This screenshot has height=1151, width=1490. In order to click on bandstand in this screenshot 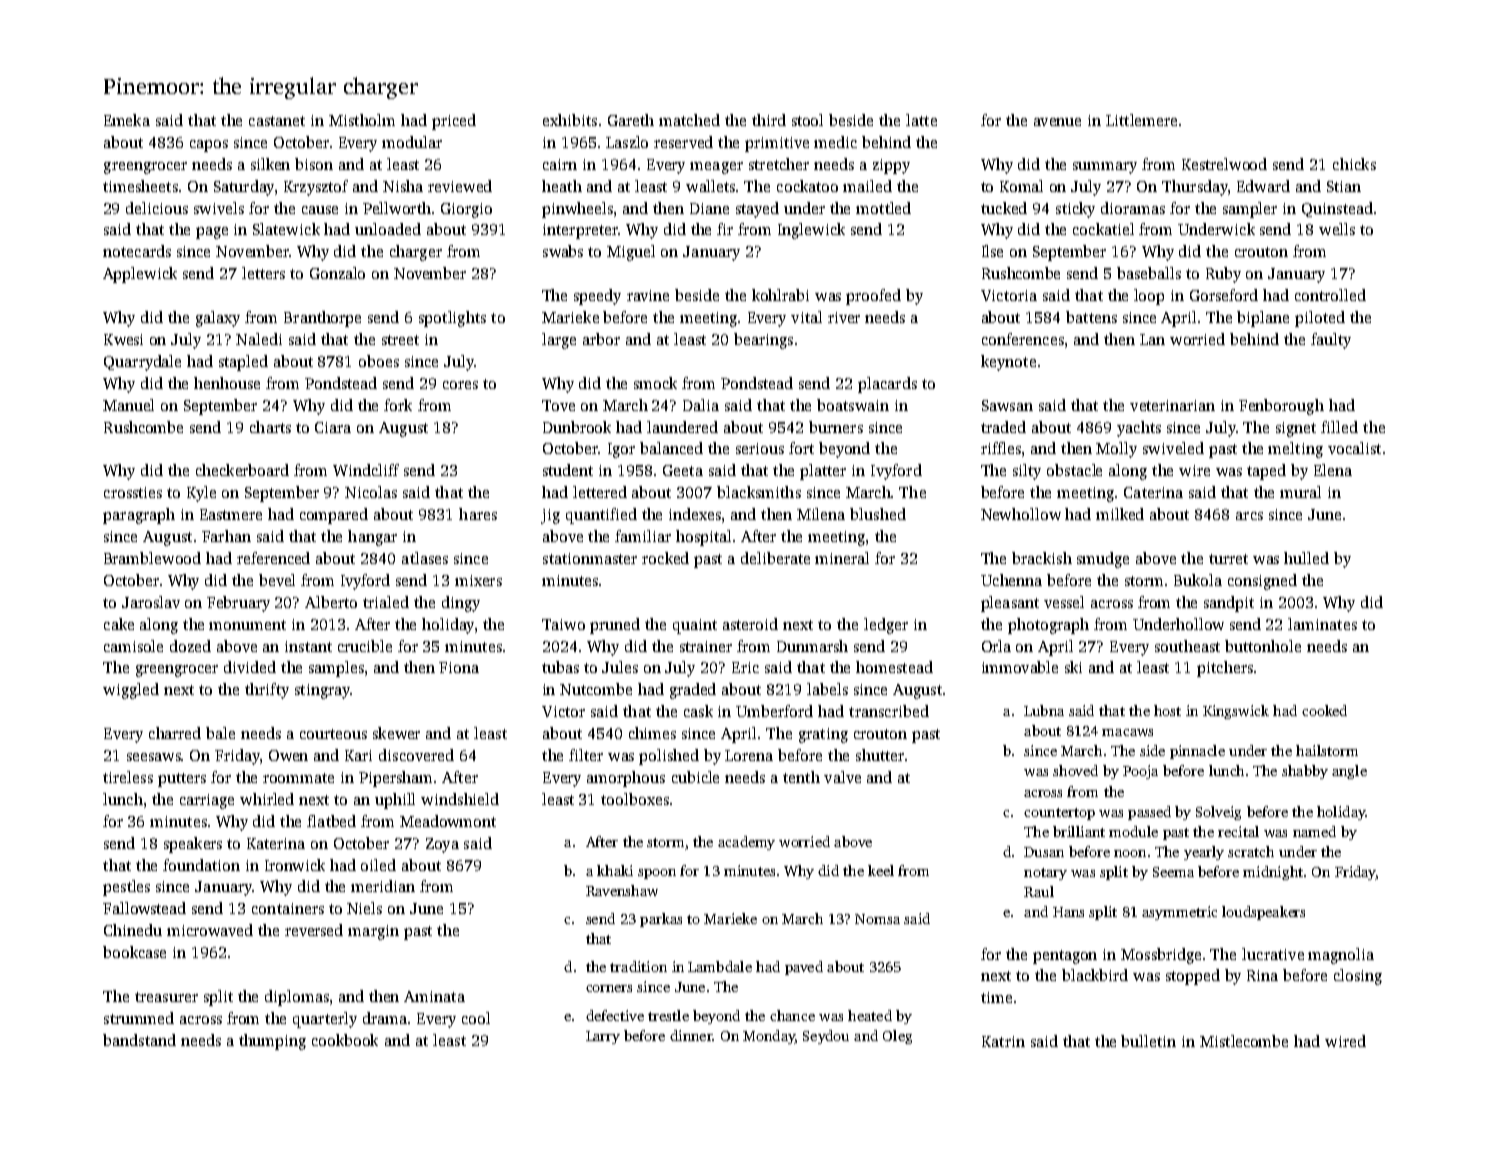, I will do `click(139, 1040)`.
